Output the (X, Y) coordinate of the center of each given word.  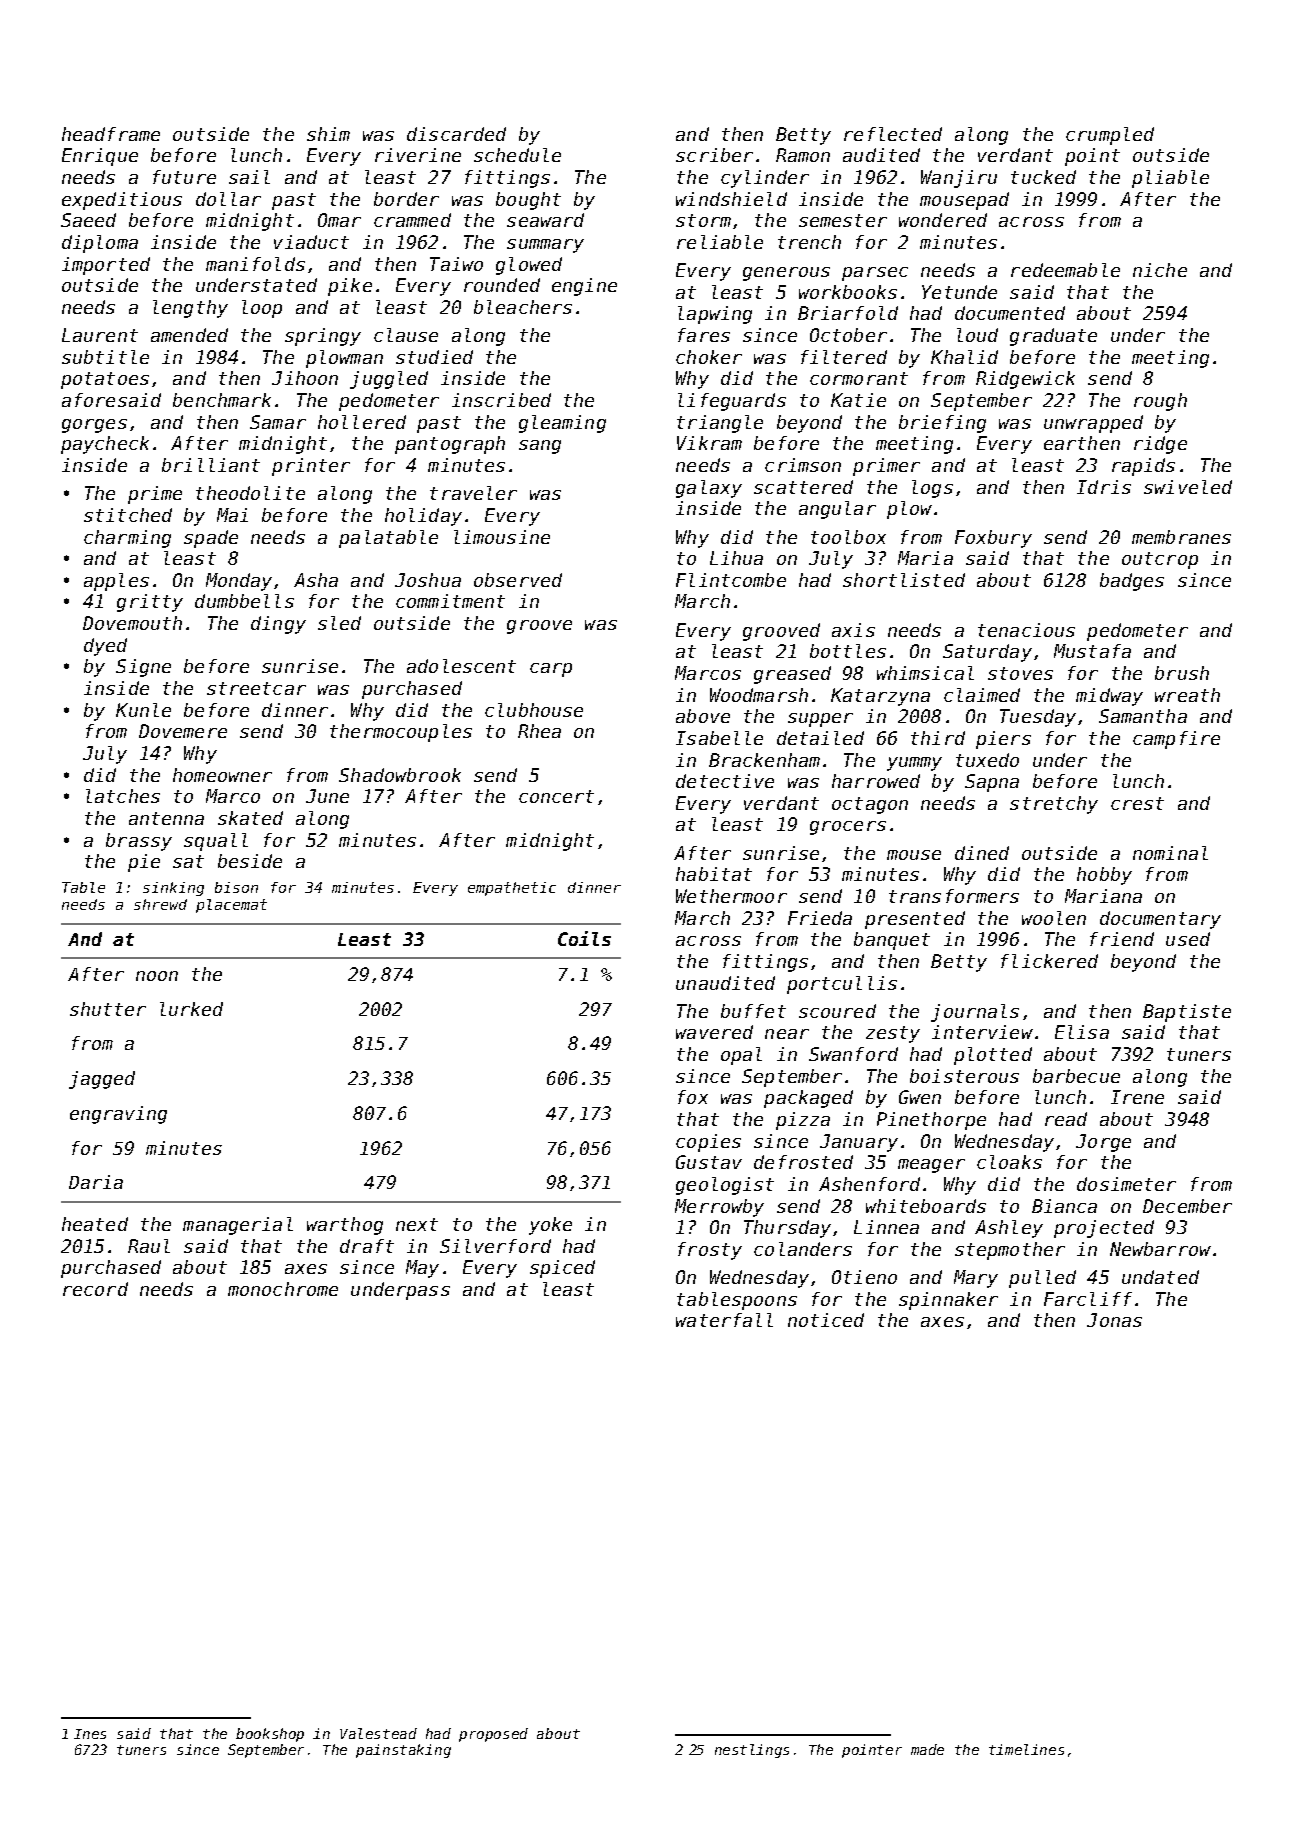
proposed (493, 1735)
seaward (545, 220)
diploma (100, 244)
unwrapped (1093, 424)
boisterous (964, 1076)
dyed (105, 647)
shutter (108, 1009)
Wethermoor (731, 896)
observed (518, 580)
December (1187, 1206)
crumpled (1110, 136)
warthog (345, 1226)
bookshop (270, 1735)
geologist (725, 1186)
